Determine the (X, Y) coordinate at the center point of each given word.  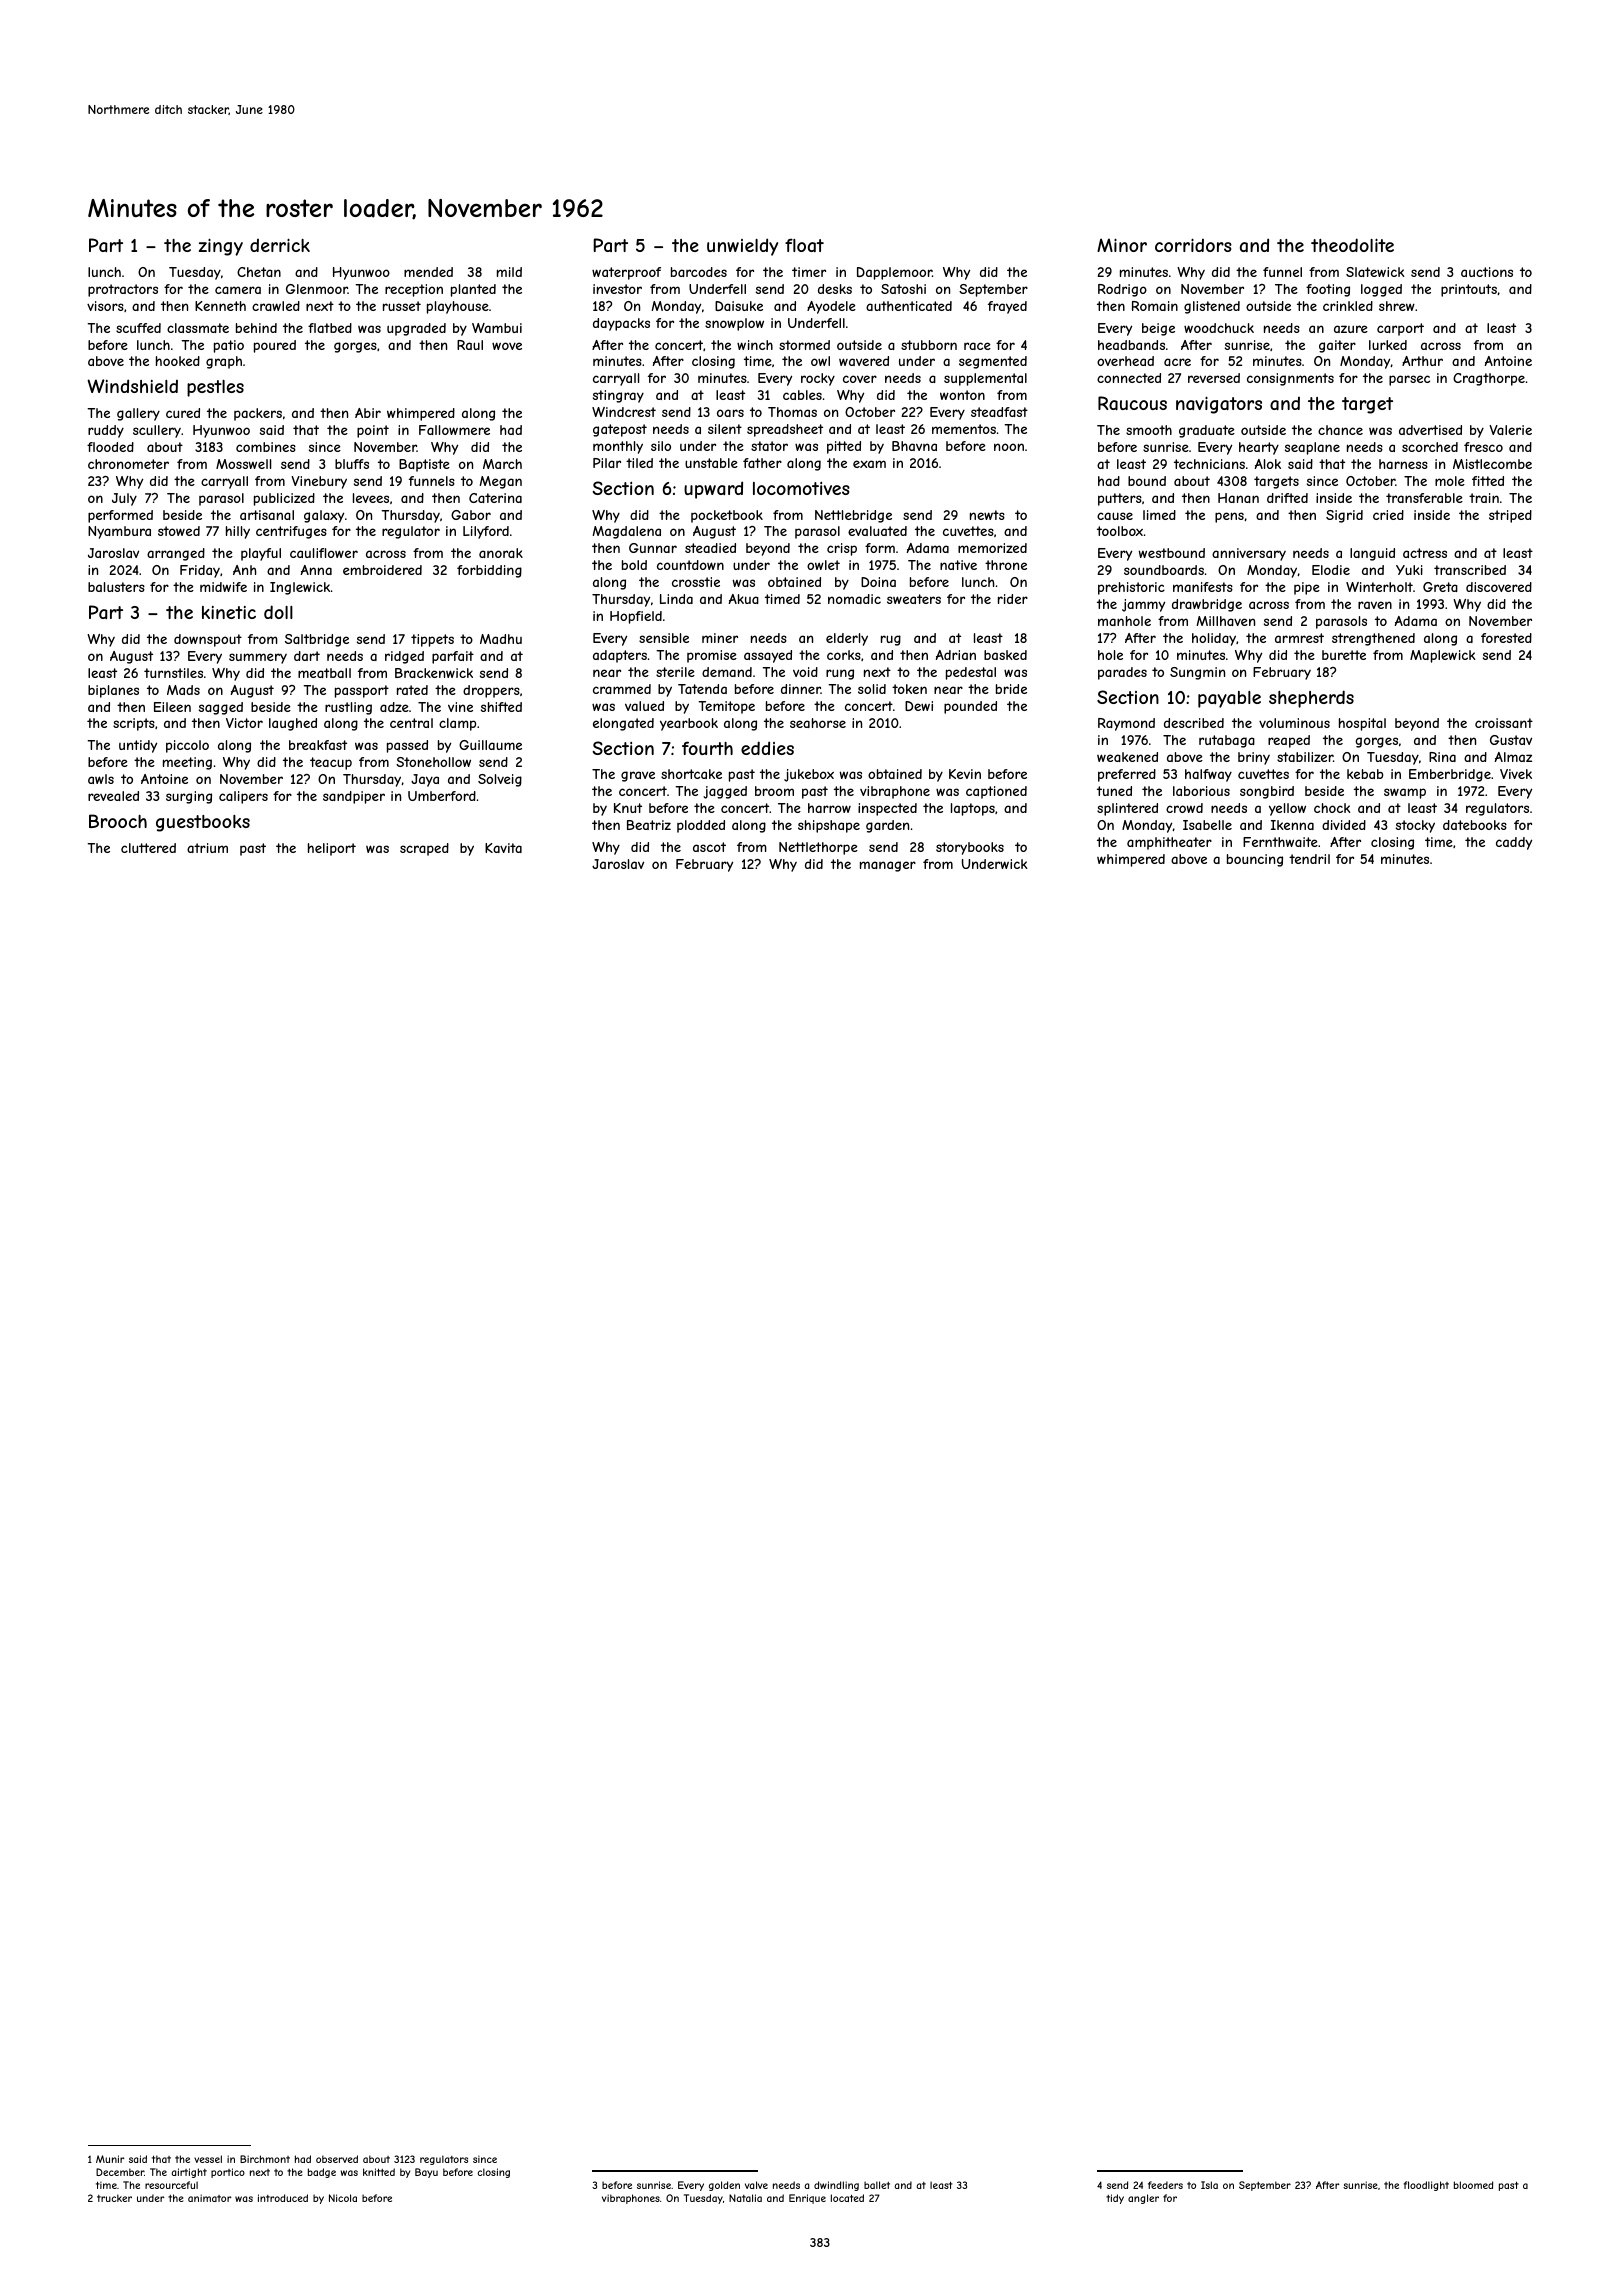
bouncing (1255, 860)
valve (756, 2185)
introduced (283, 2198)
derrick (280, 245)
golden (724, 2186)
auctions (1487, 272)
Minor (1122, 245)
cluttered (148, 848)
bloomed (1473, 2185)
